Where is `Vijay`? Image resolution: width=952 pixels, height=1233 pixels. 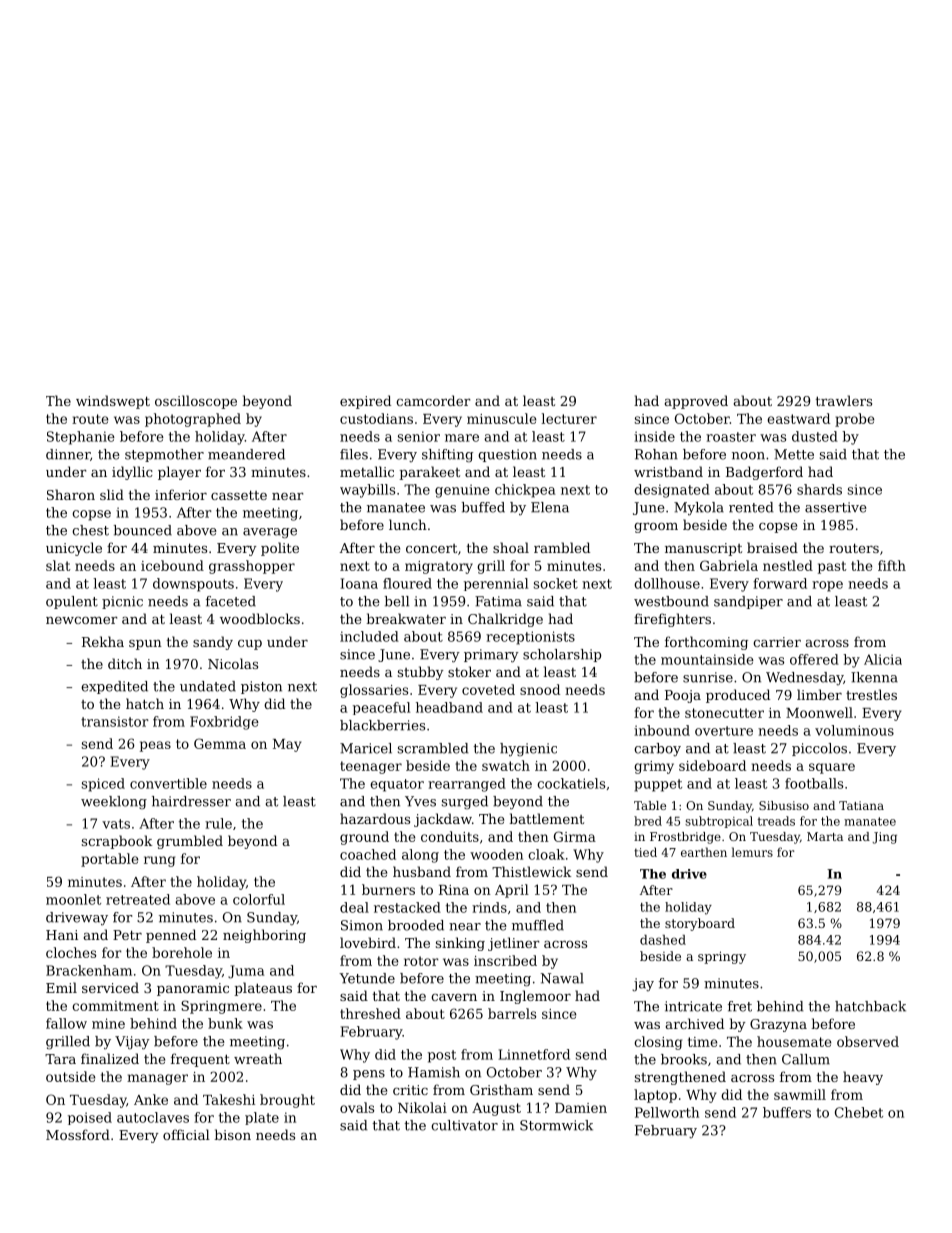 Vijay is located at coordinates (132, 1043).
